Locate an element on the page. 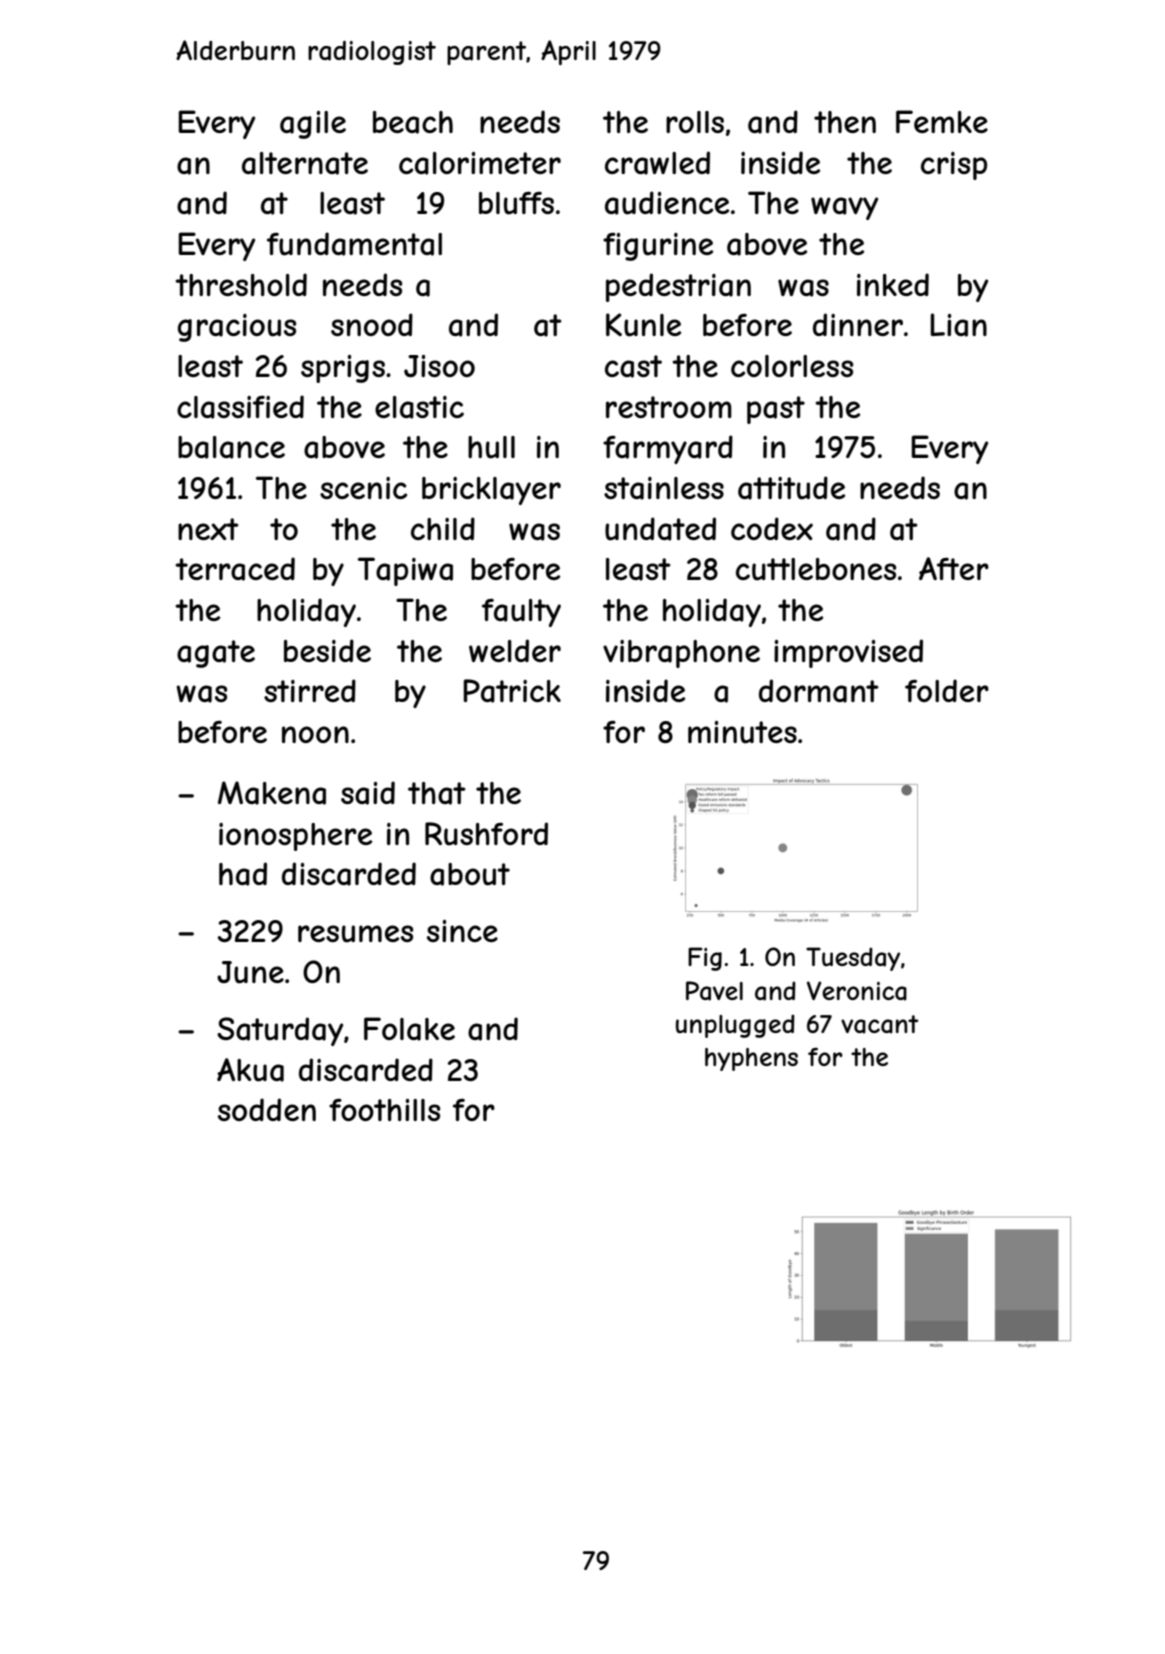 This page has width=1165, height=1654. crawled is located at coordinates (657, 163).
